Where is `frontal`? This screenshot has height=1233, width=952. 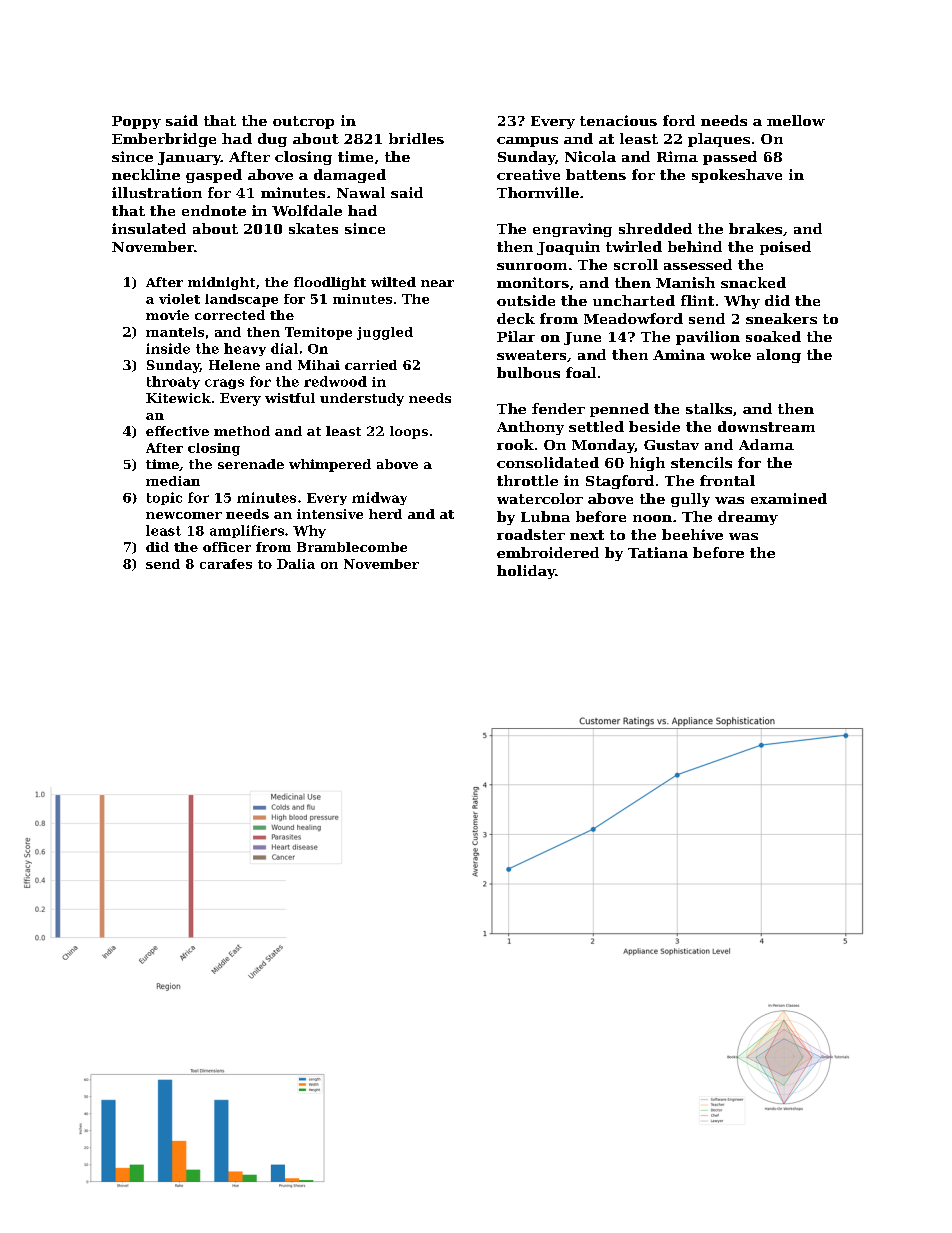 frontal is located at coordinates (727, 480).
